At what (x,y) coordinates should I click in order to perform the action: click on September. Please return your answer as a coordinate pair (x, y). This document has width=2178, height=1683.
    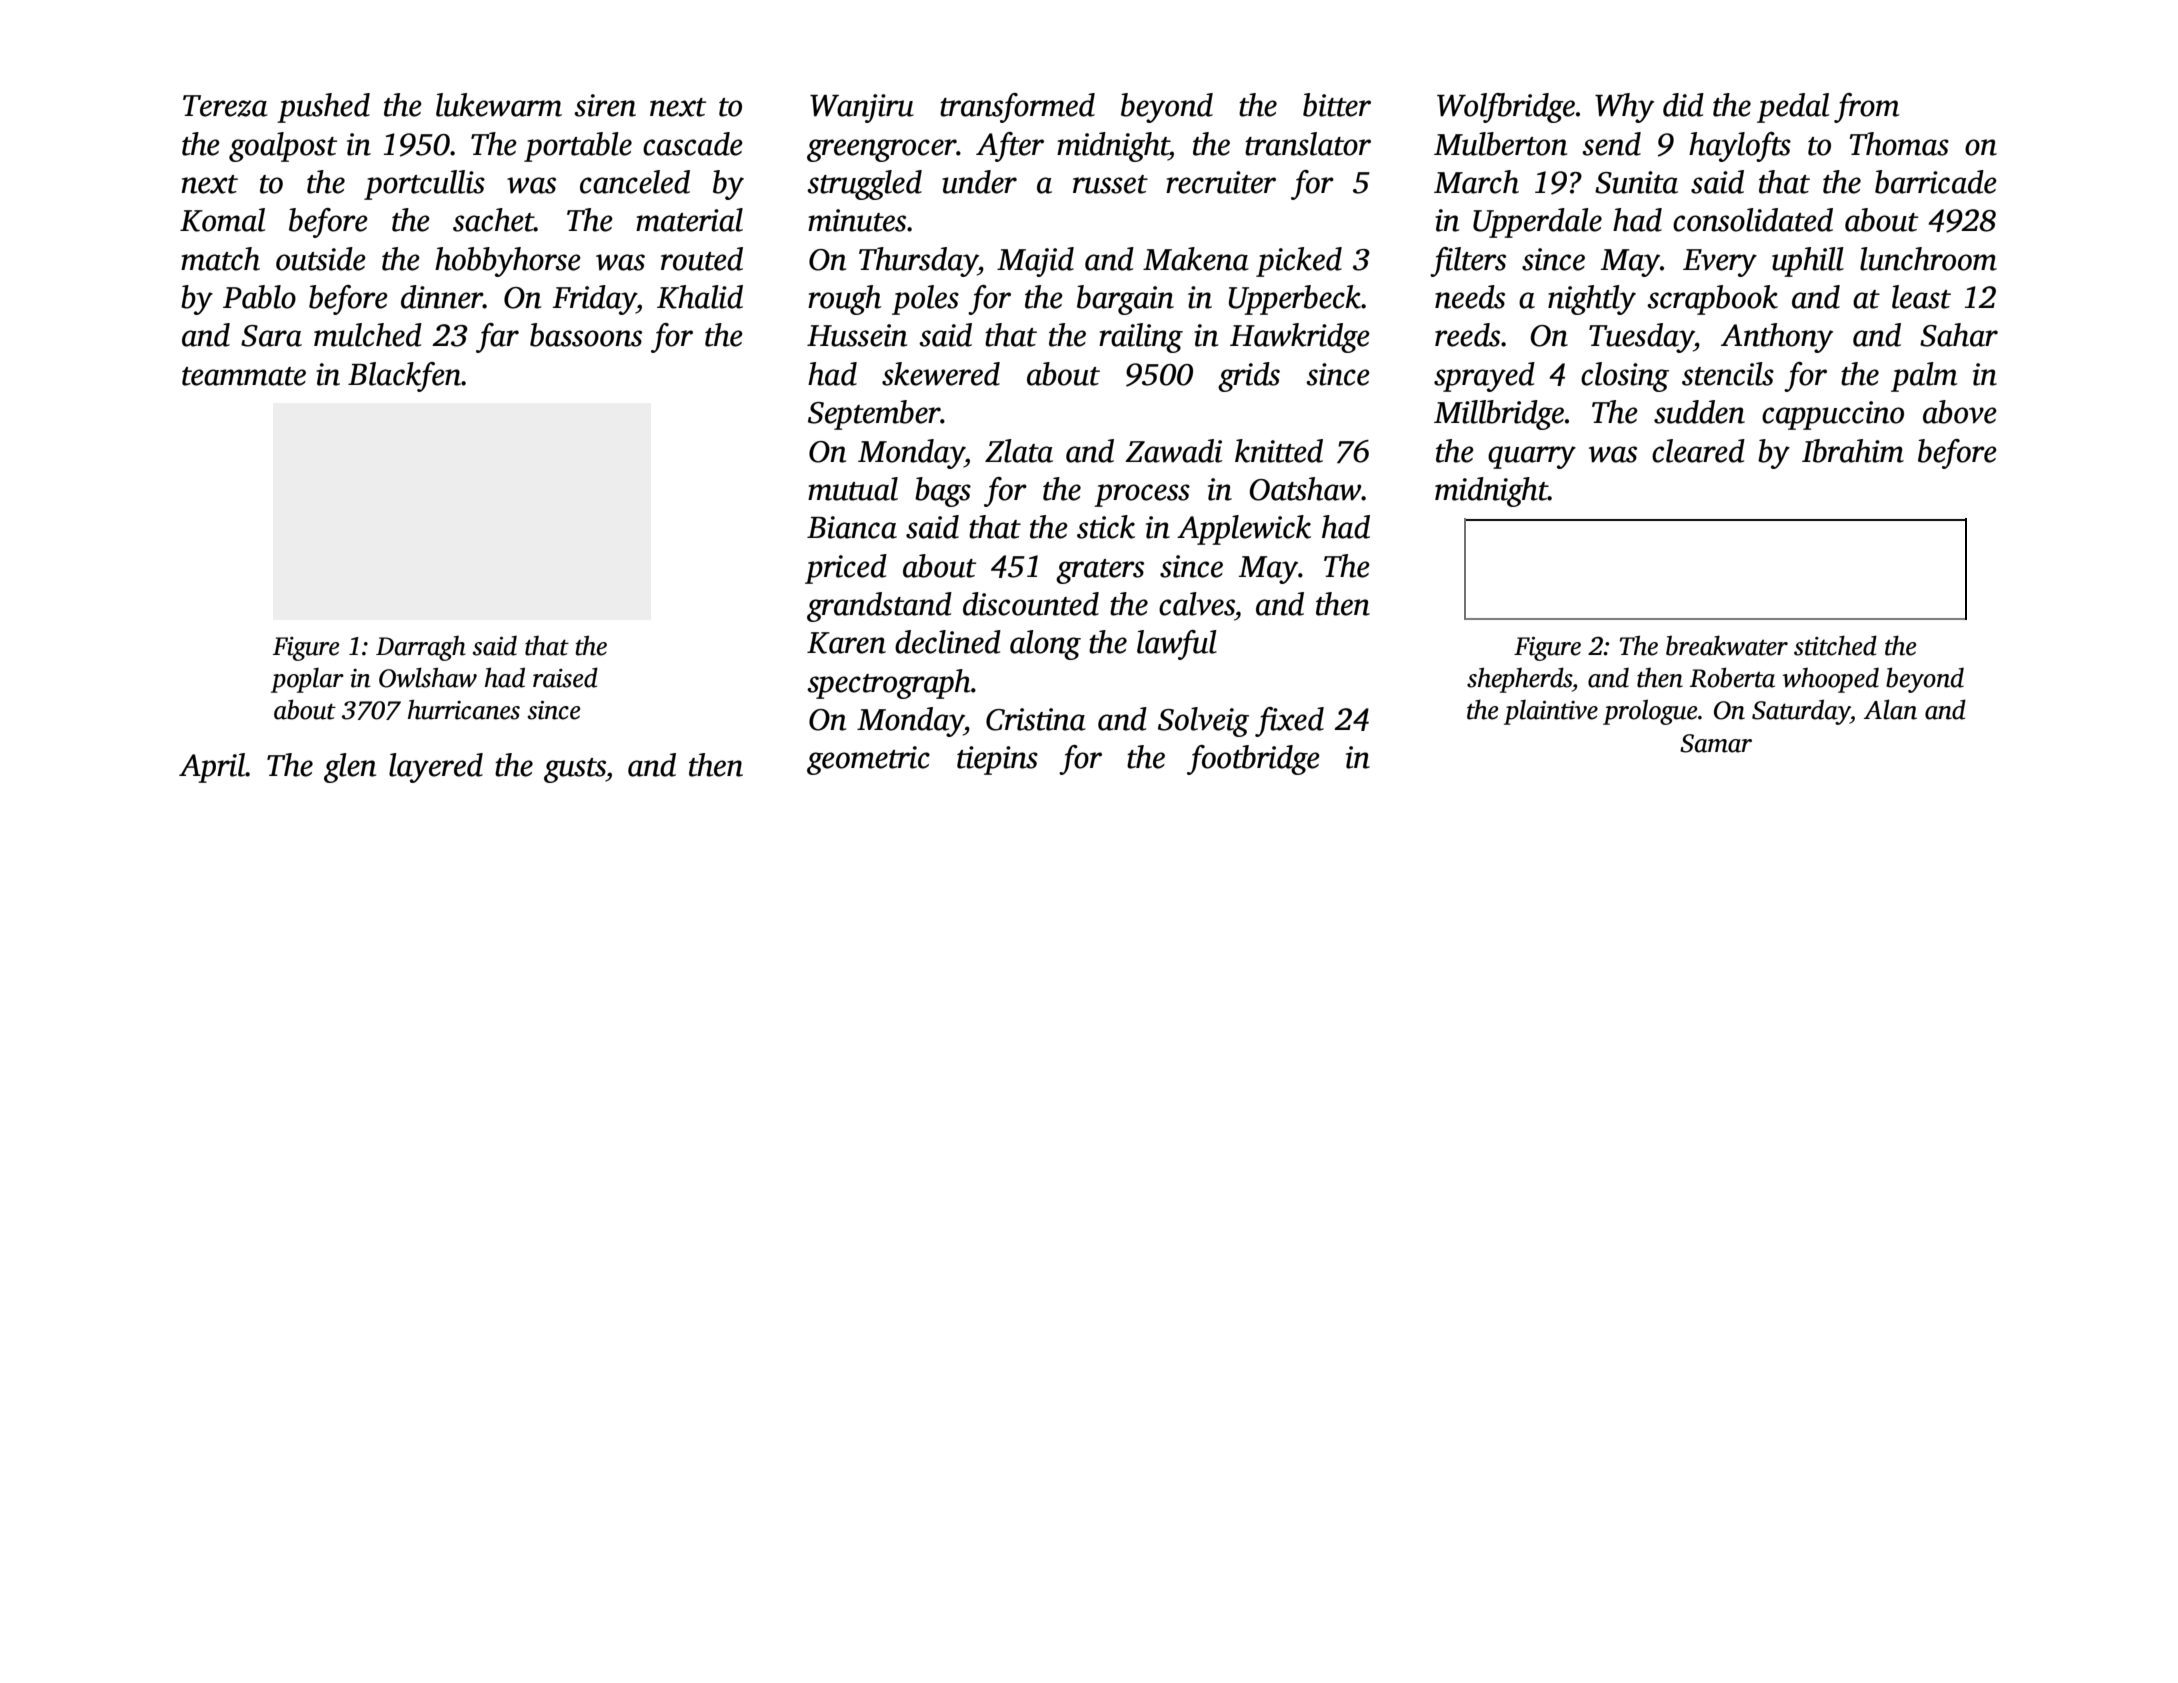
    Looking at the image, I should click on (874, 415).
